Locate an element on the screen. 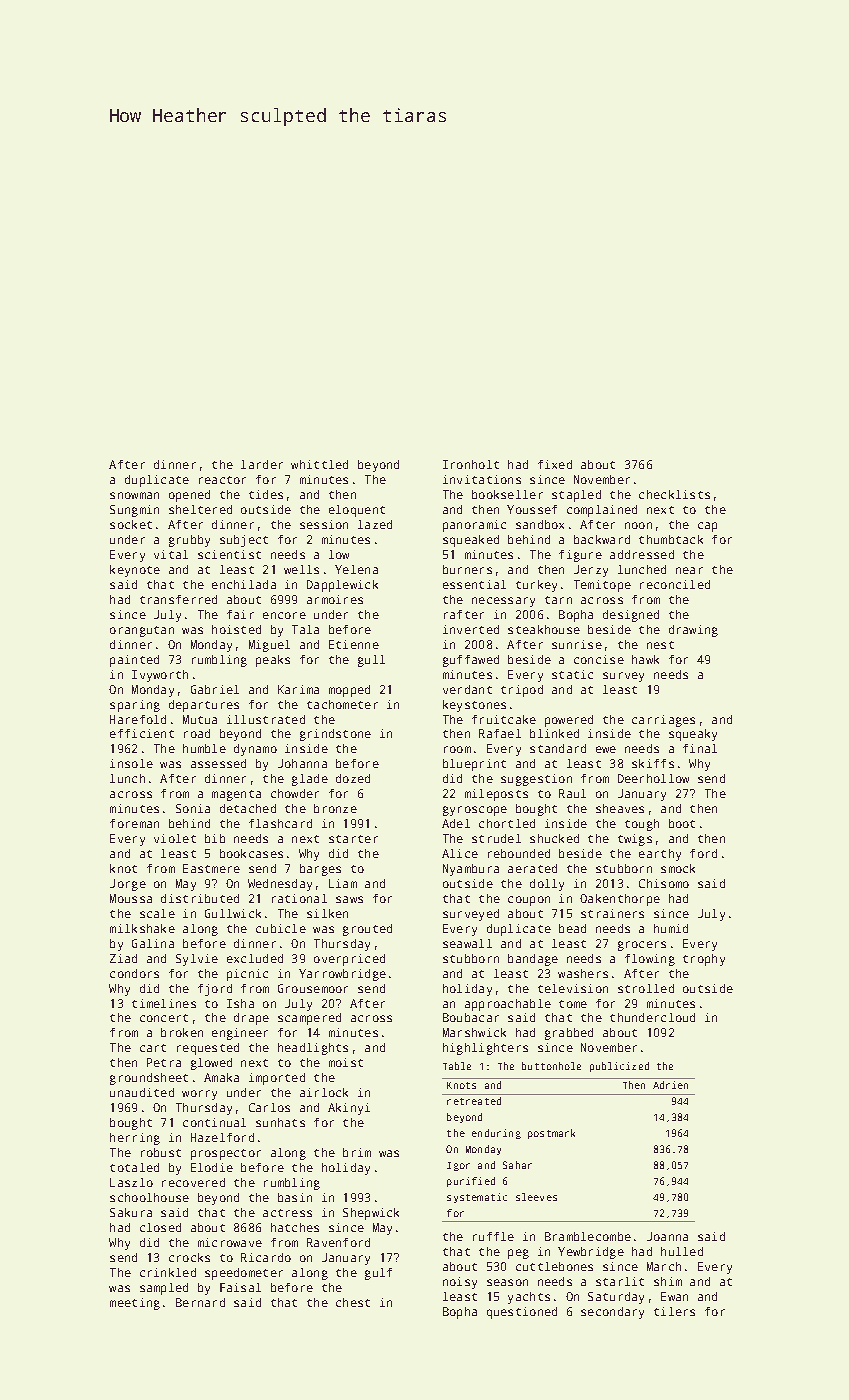 The width and height of the screenshot is (849, 1400). squeaky is located at coordinates (693, 735).
